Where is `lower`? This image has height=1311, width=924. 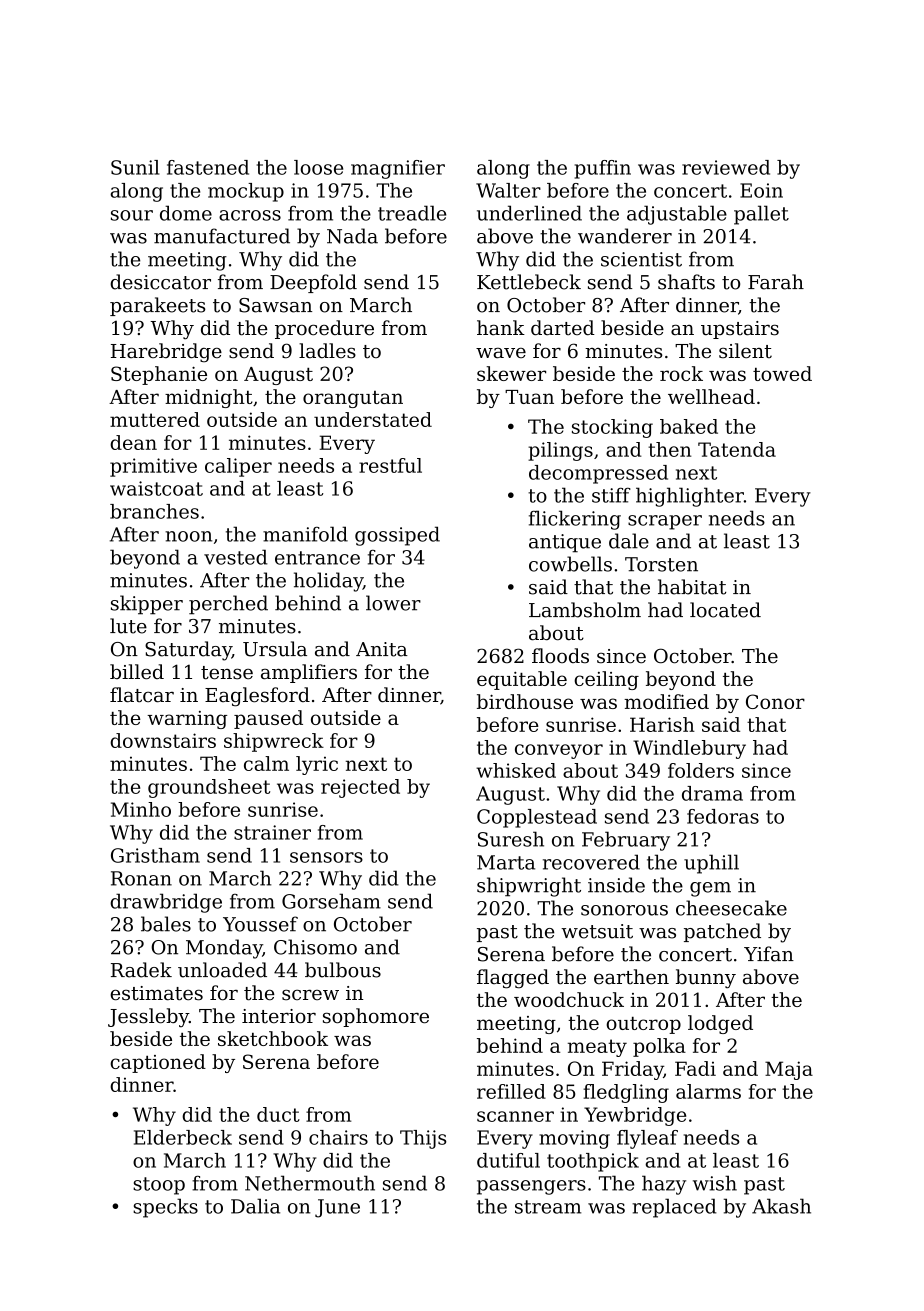
lower is located at coordinates (393, 603).
